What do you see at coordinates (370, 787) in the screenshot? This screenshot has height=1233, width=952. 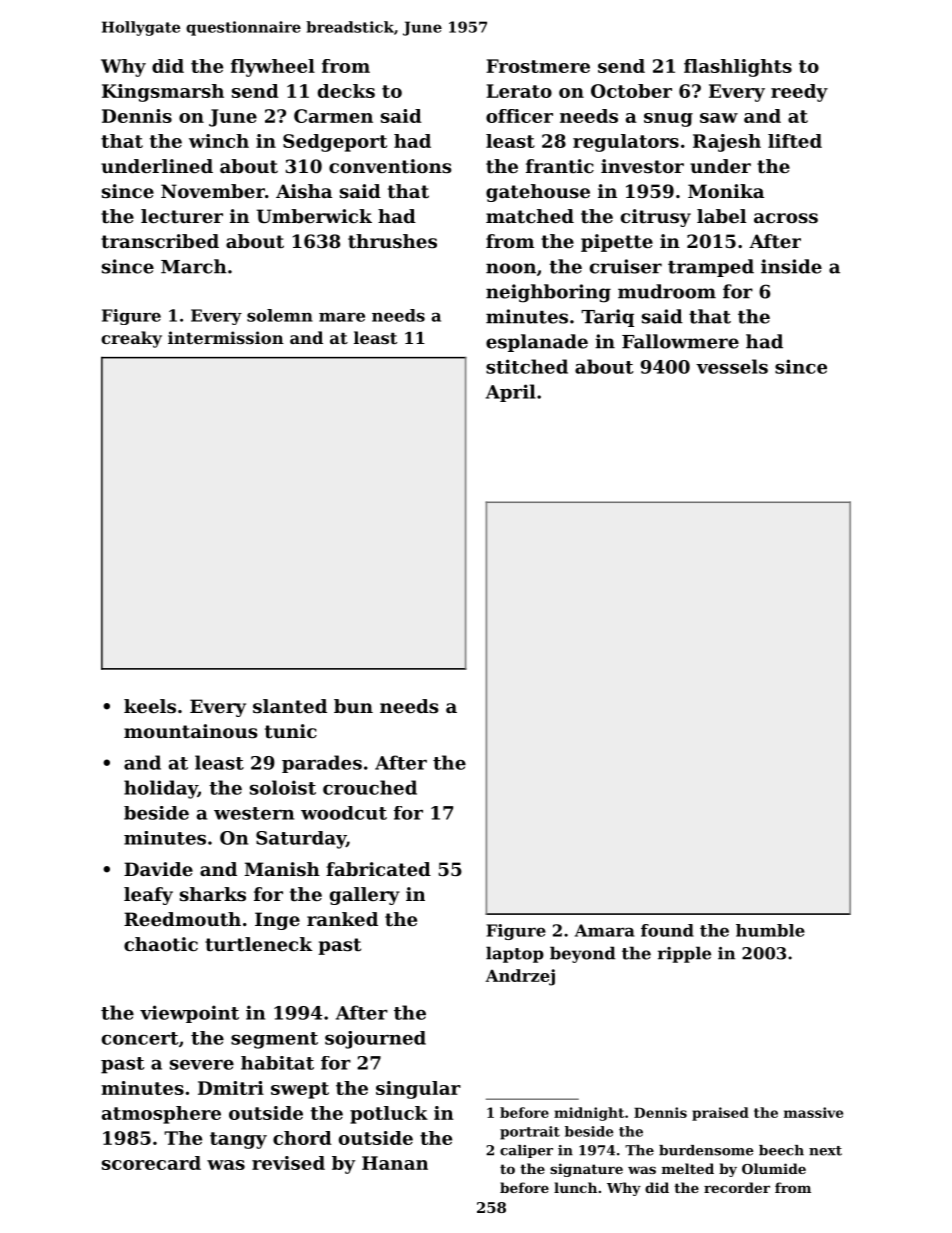 I see `crouched` at bounding box center [370, 787].
